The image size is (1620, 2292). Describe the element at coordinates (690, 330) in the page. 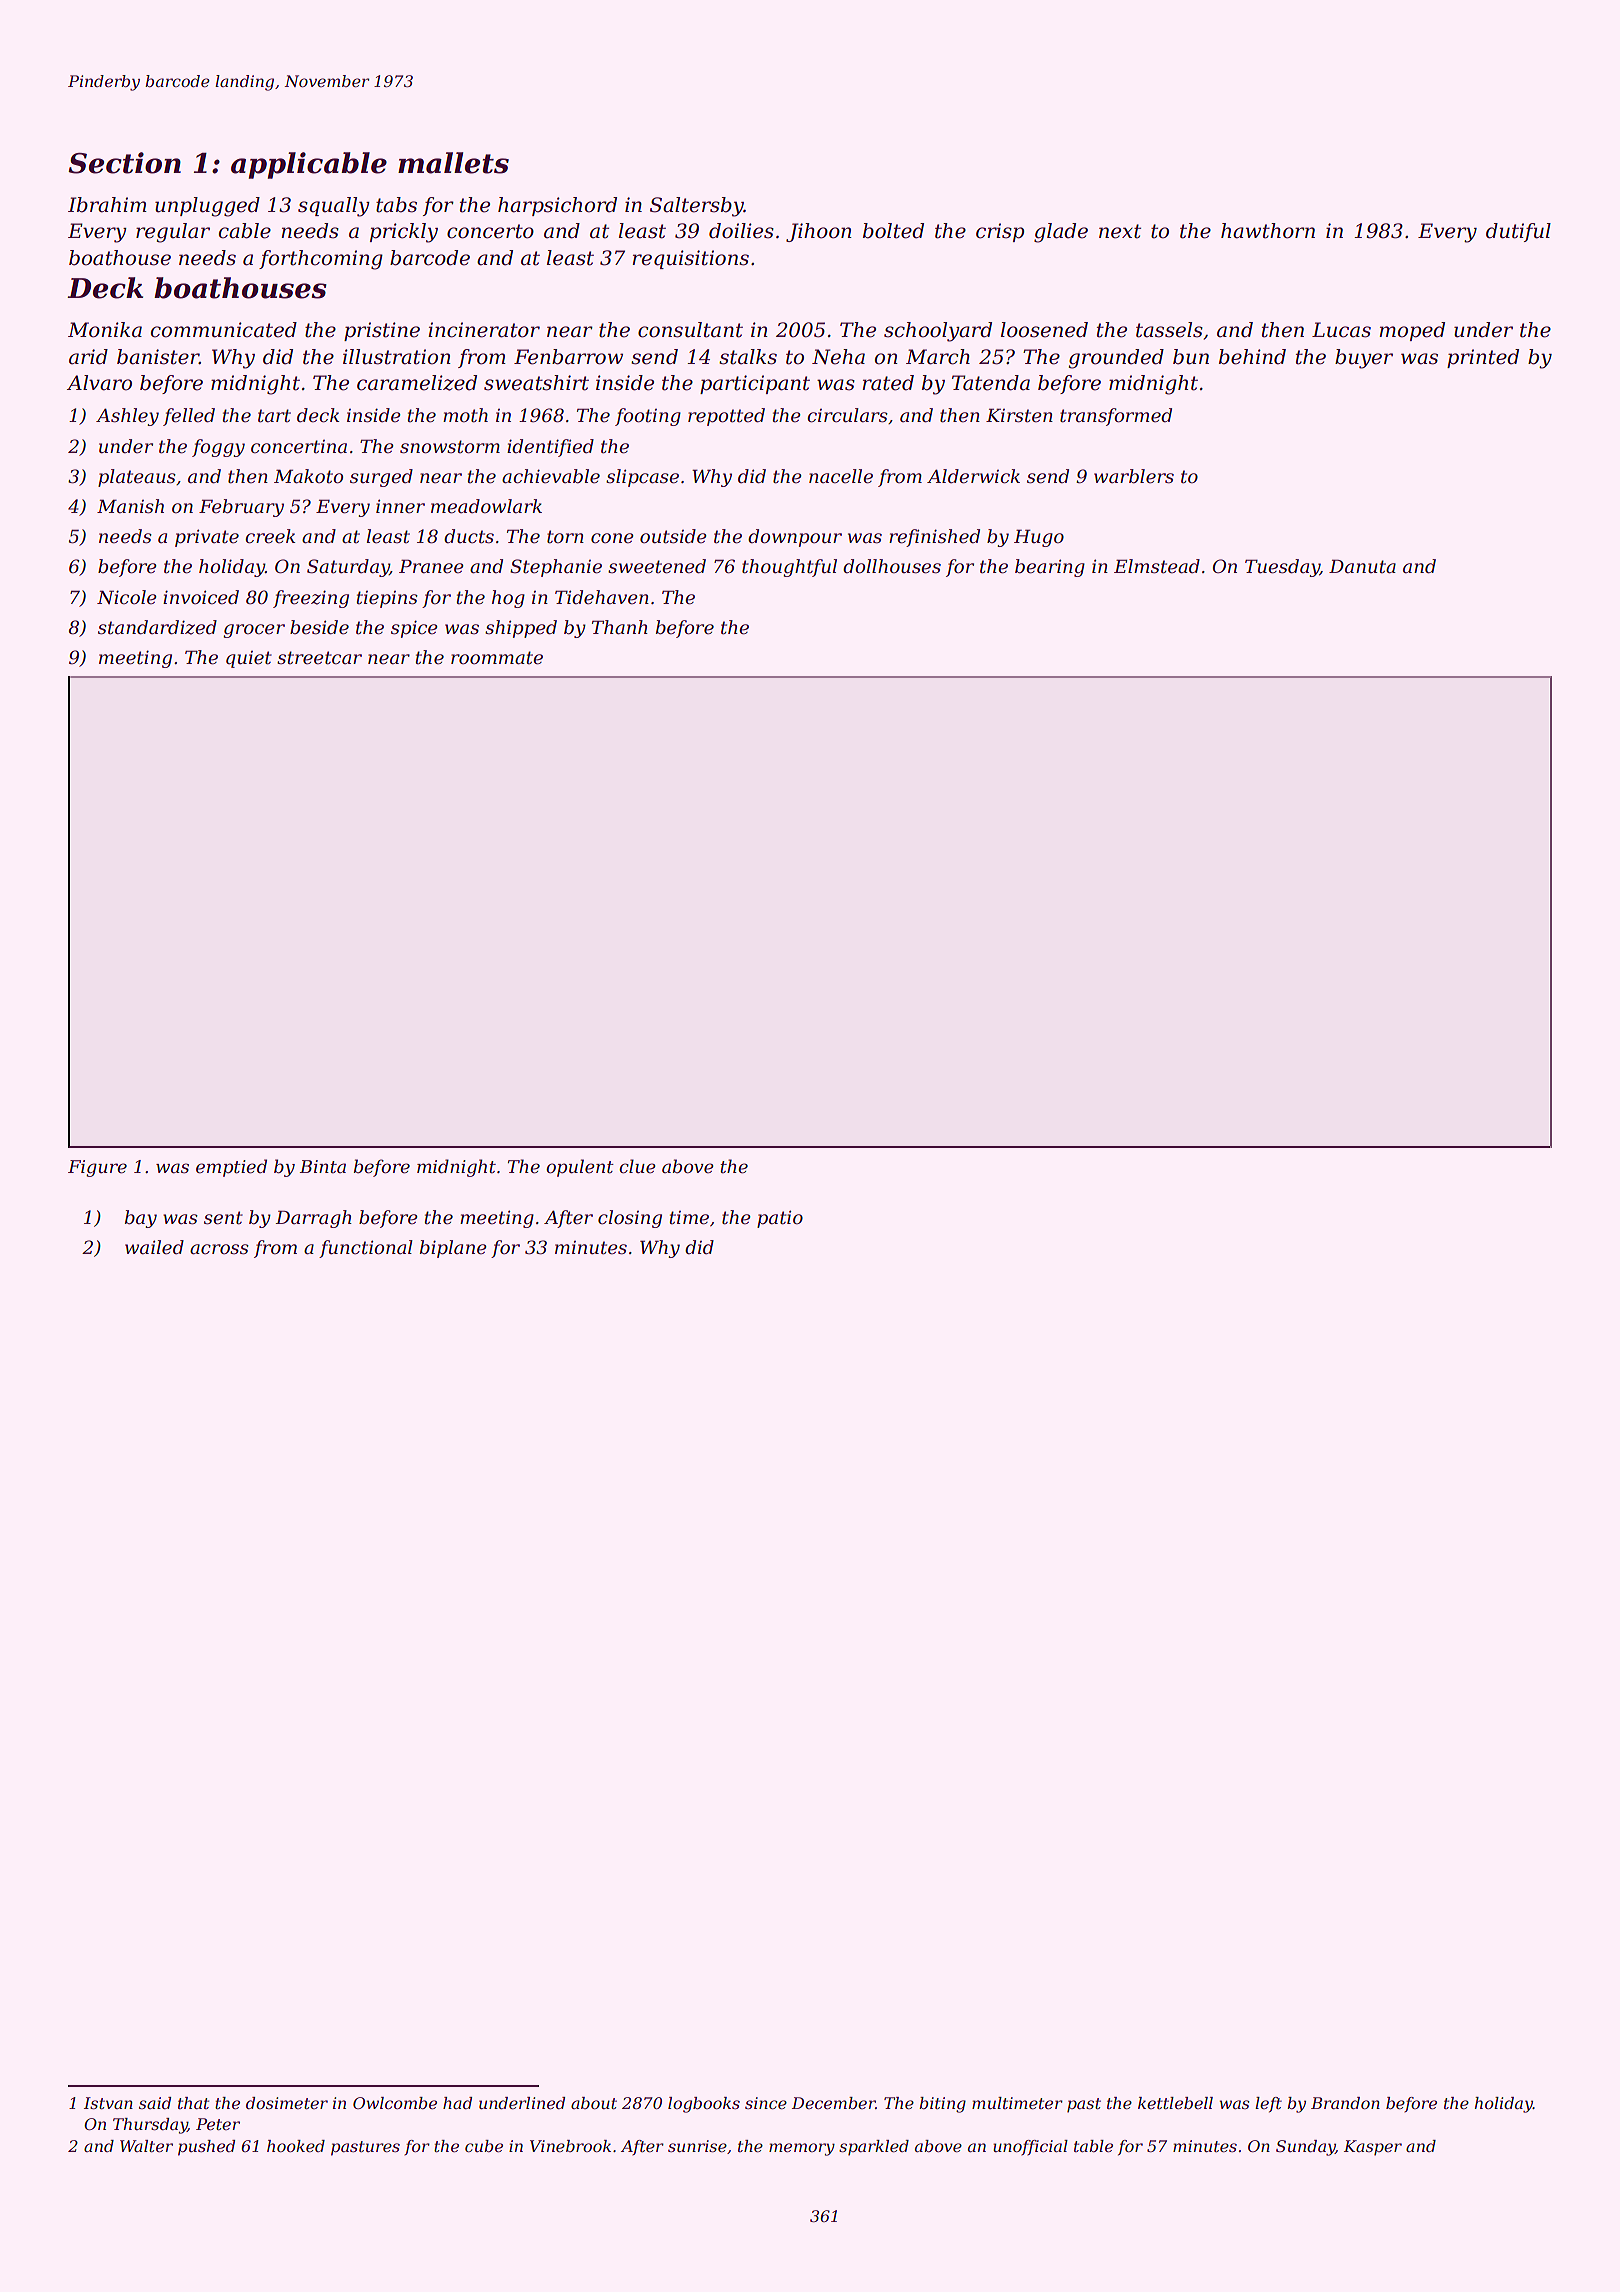

I see `consultant` at that location.
